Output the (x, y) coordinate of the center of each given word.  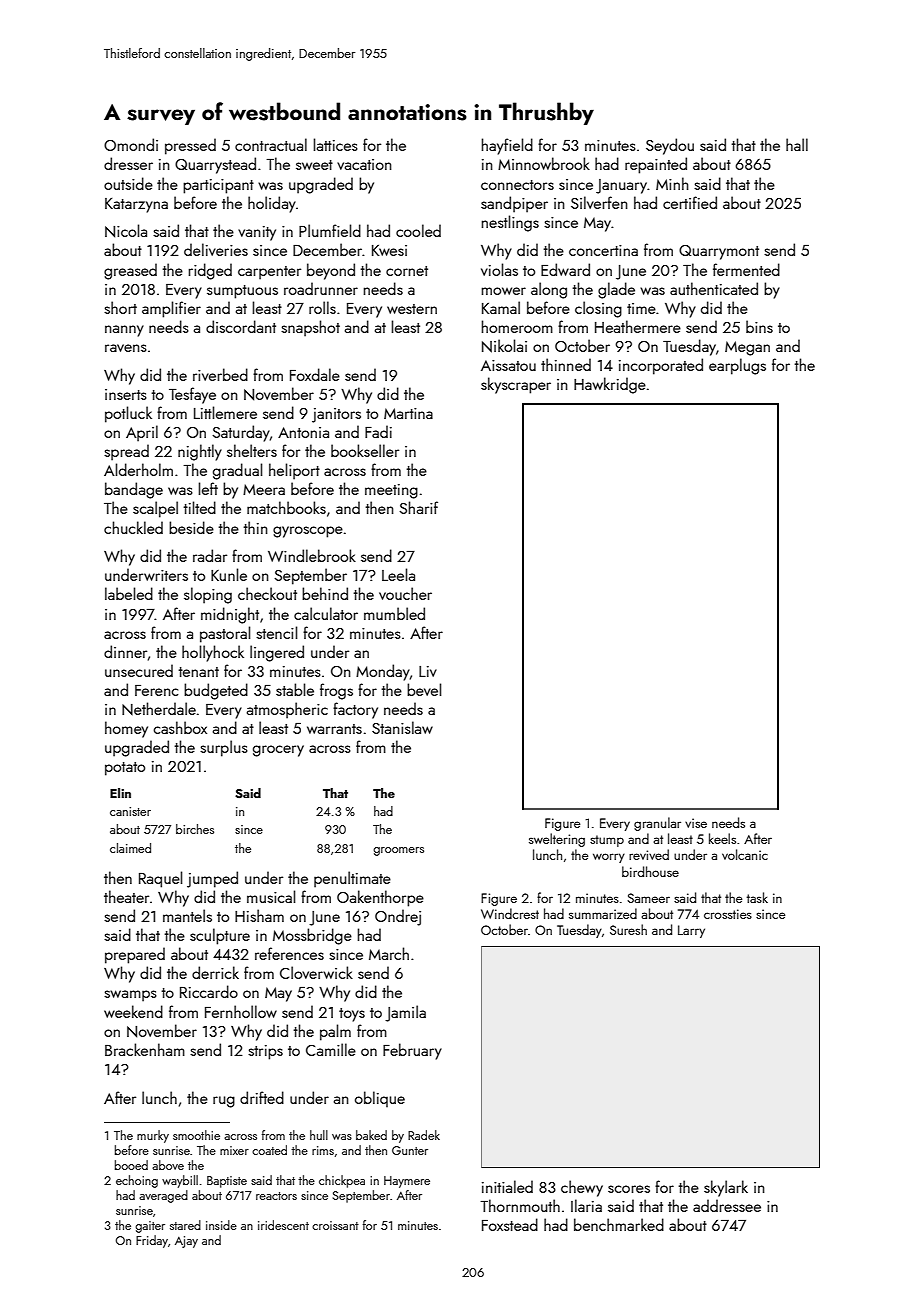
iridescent (283, 1225)
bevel (424, 689)
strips (265, 1052)
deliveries (216, 249)
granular (657, 824)
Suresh (628, 929)
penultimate (352, 879)
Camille (331, 1049)
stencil (276, 632)
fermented (746, 269)
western (412, 309)
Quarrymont (719, 252)
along (549, 290)
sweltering (557, 840)
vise (696, 823)
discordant (241, 326)
